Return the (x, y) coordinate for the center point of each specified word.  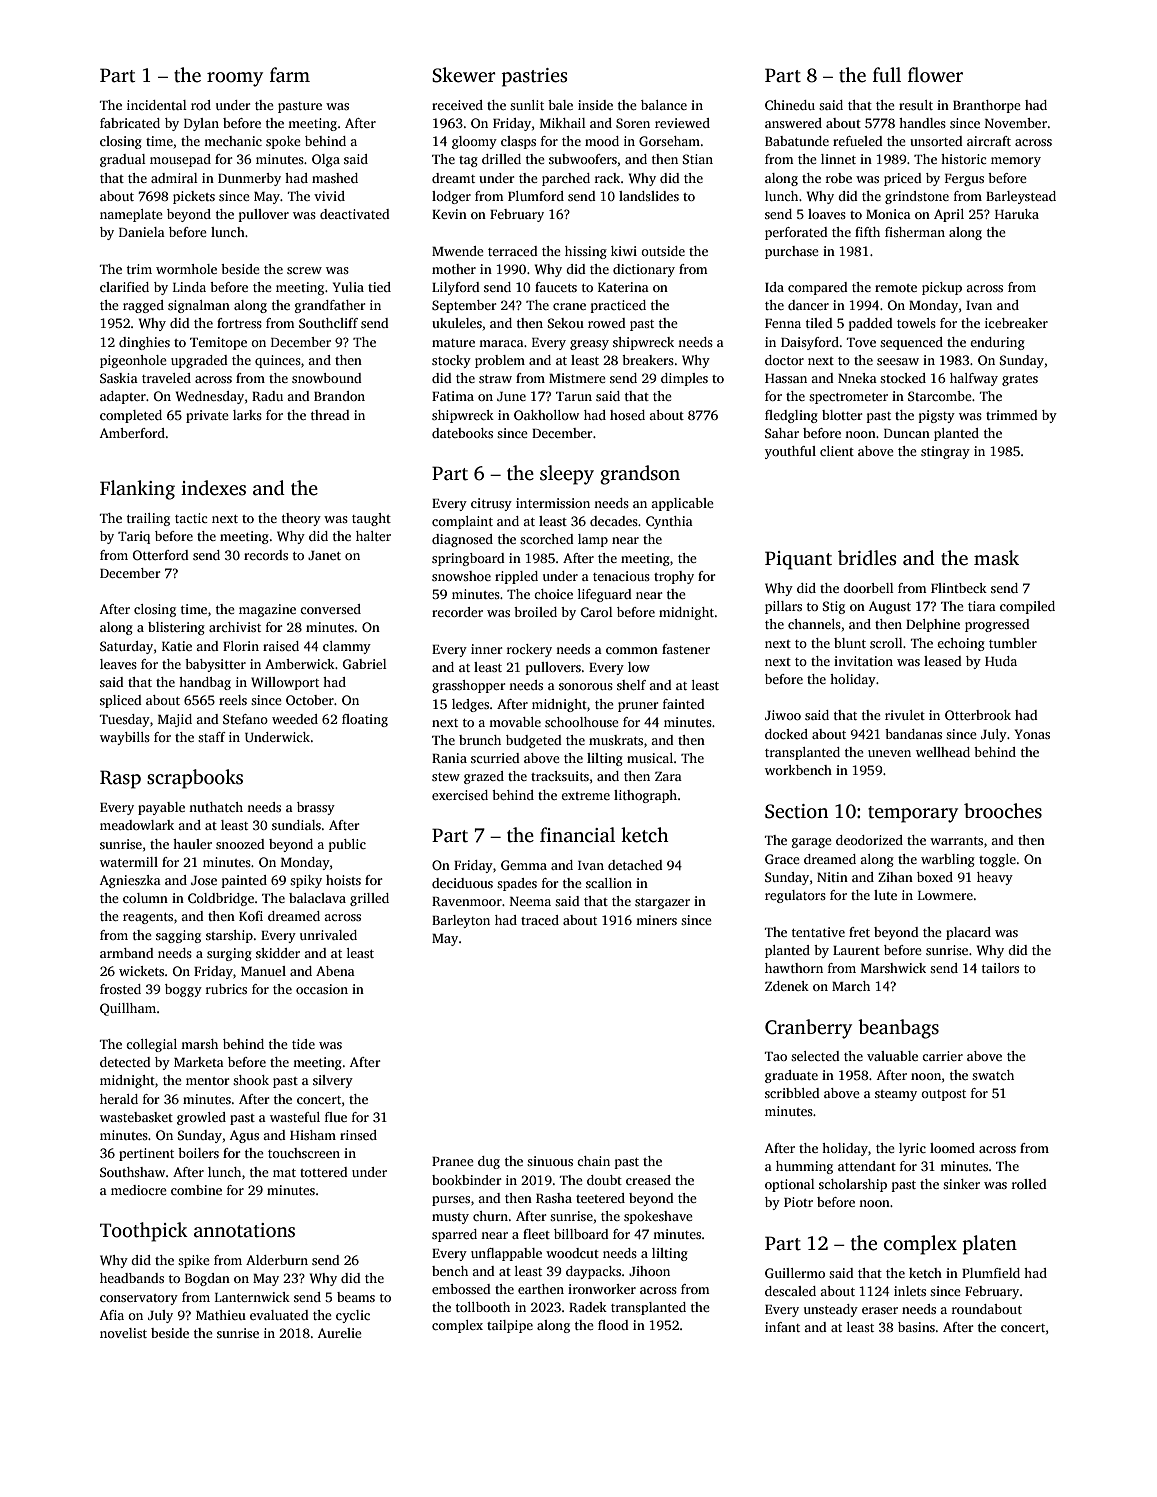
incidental (157, 105)
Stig (834, 607)
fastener (686, 649)
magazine (267, 610)
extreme (585, 796)
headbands (132, 1278)
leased (943, 661)
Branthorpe (987, 106)
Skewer (464, 75)
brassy (316, 808)
